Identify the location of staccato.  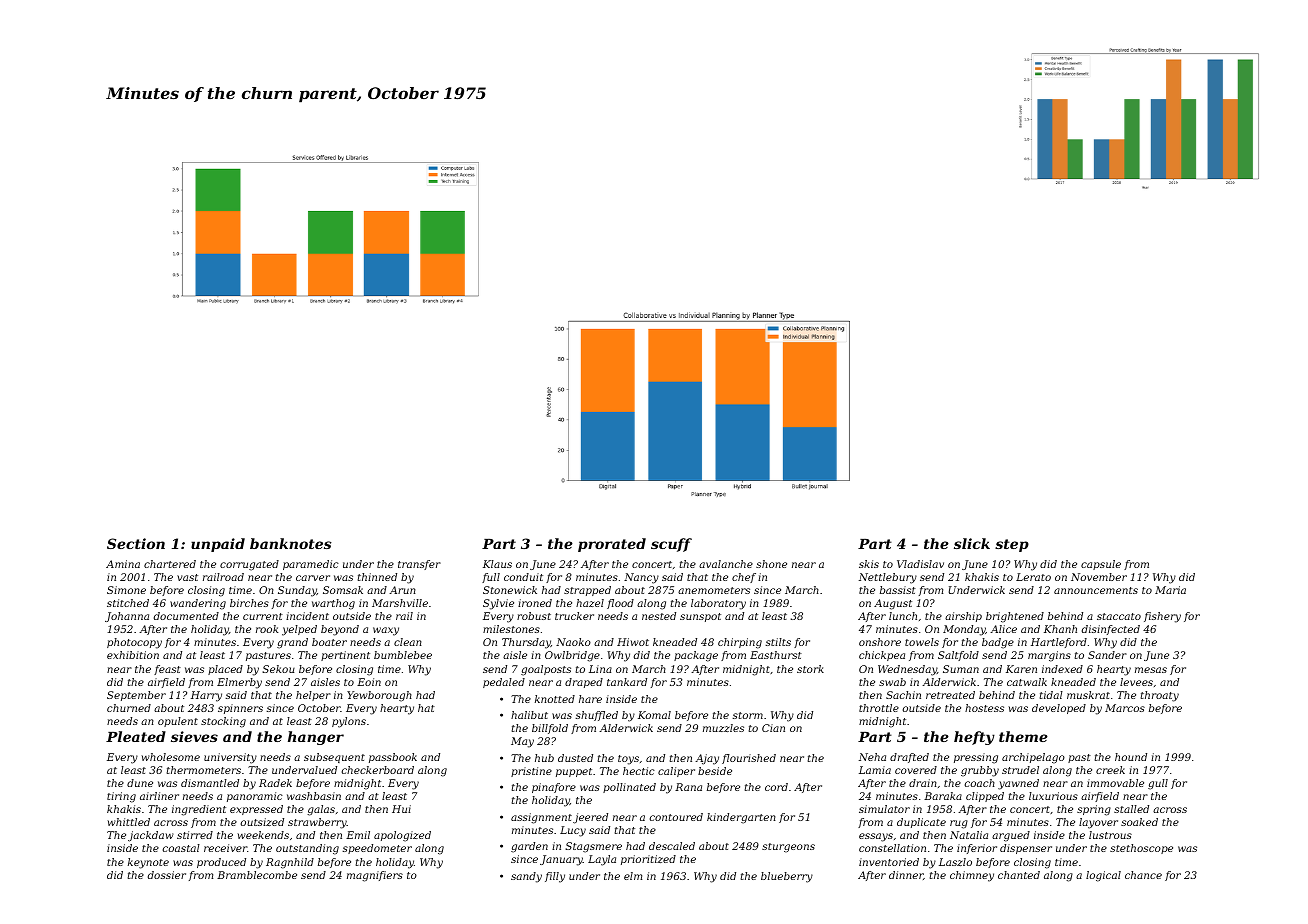
(1119, 616).
